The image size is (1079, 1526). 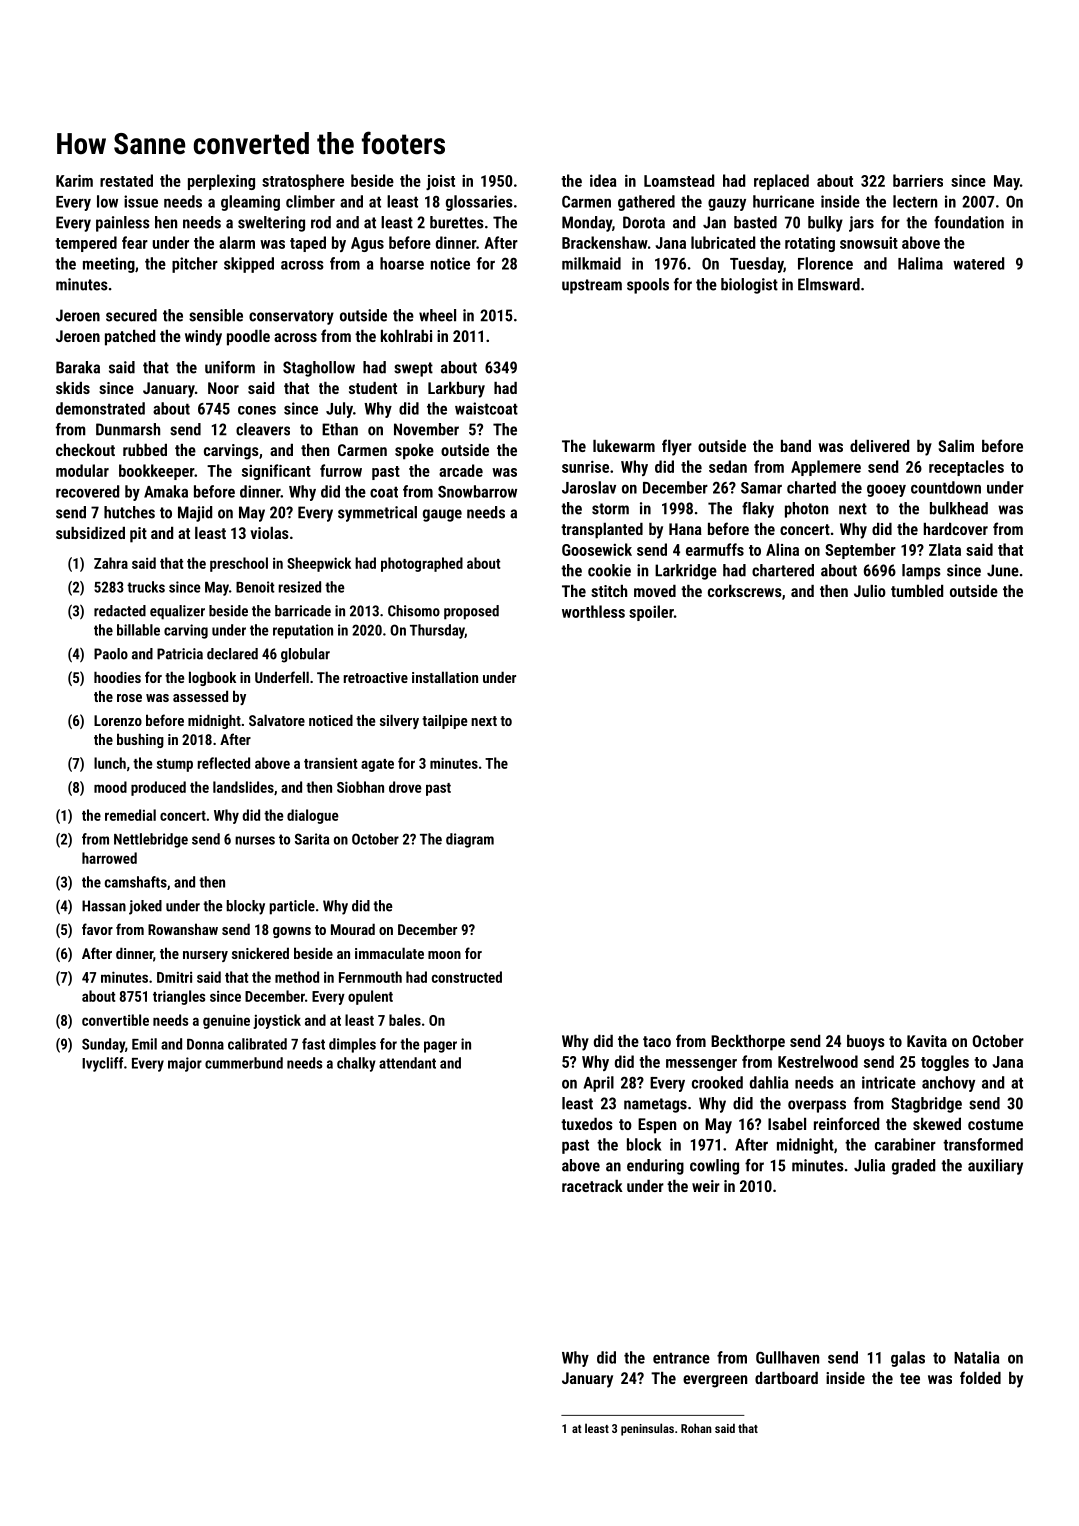 What do you see at coordinates (221, 182) in the screenshot?
I see `perplexing` at bounding box center [221, 182].
